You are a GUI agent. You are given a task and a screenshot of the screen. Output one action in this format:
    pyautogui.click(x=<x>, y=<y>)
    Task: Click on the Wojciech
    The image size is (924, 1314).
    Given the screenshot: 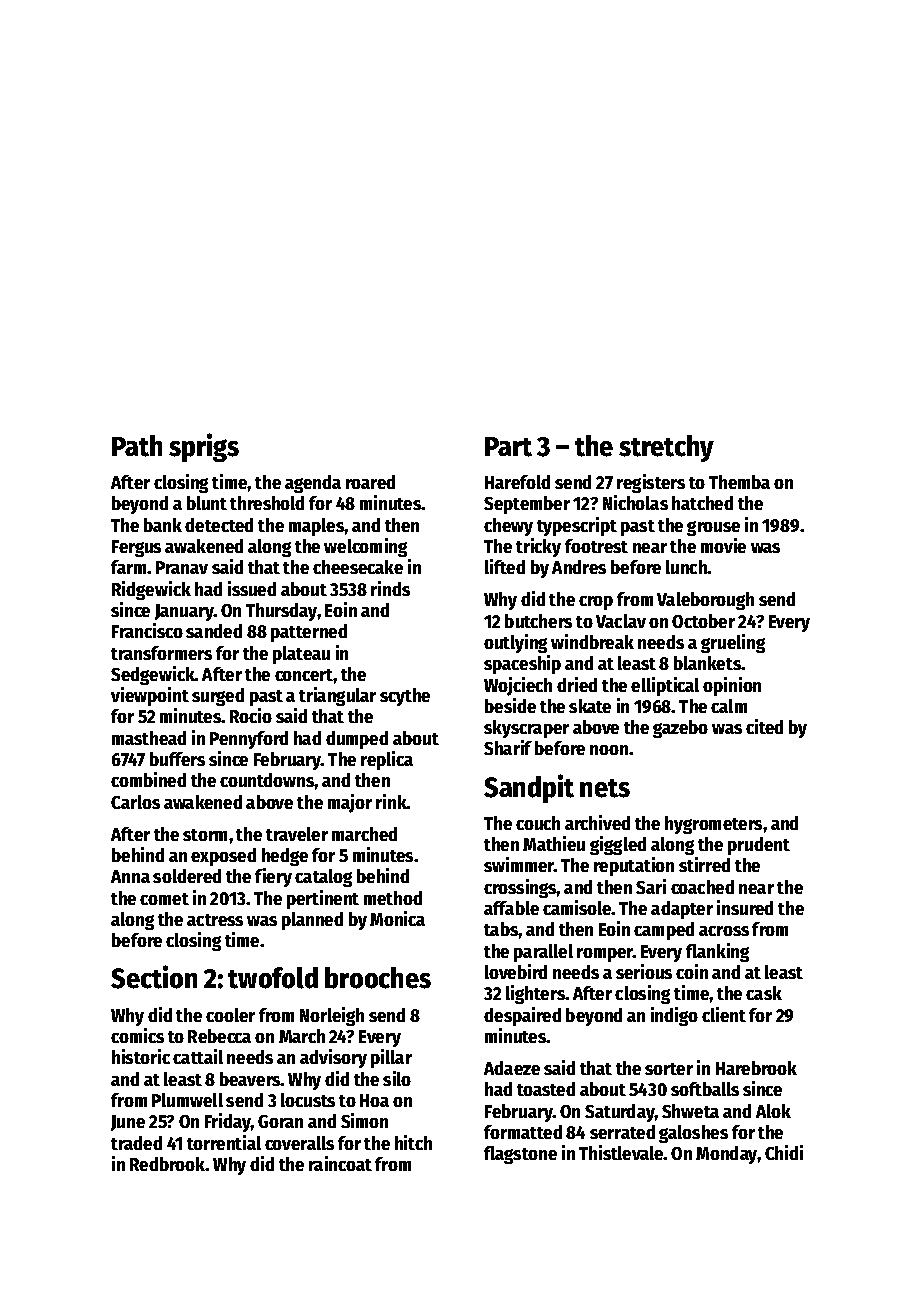 What is the action you would take?
    pyautogui.click(x=518, y=686)
